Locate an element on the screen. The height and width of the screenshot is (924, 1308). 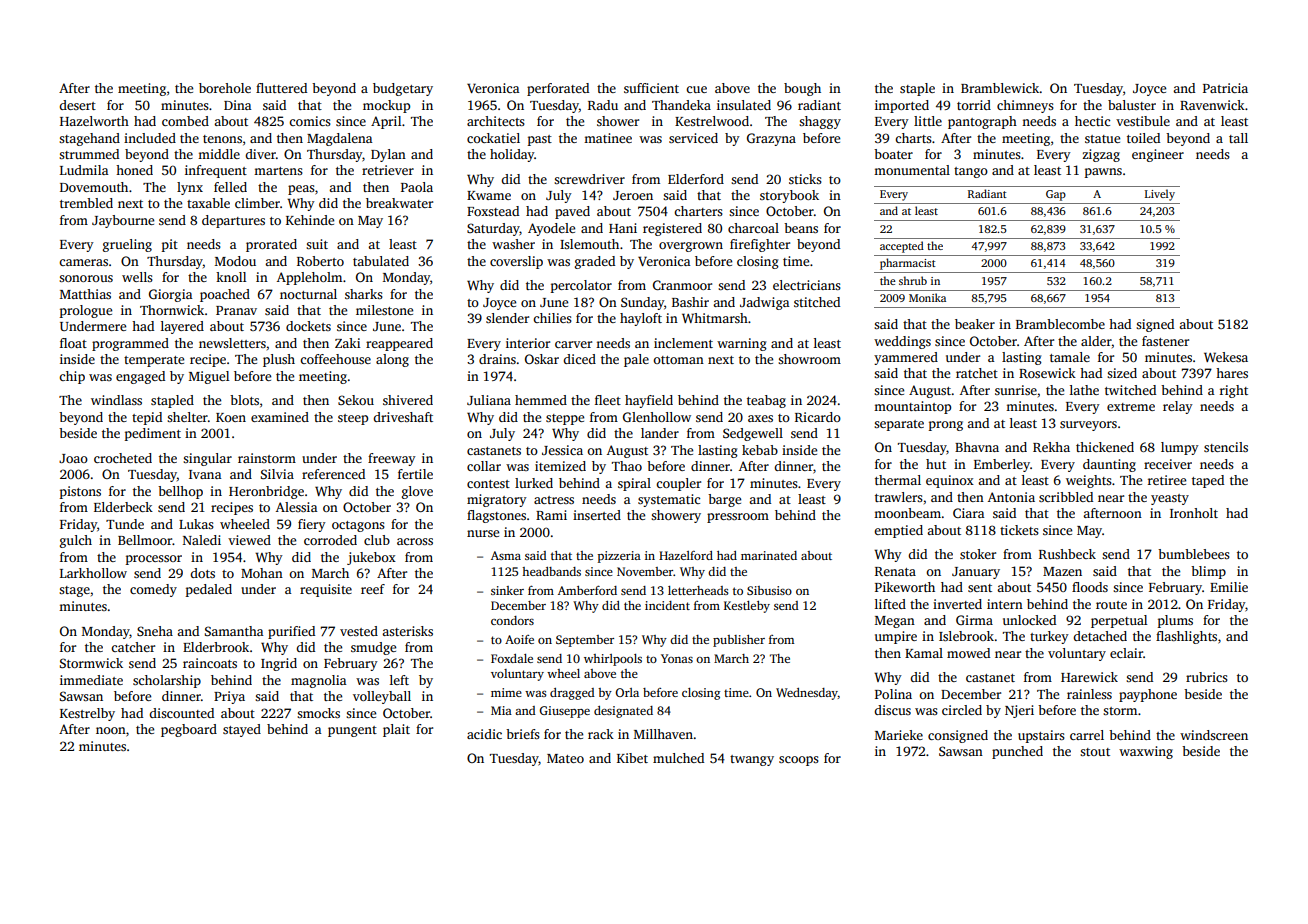
budgetary is located at coordinates (403, 89).
